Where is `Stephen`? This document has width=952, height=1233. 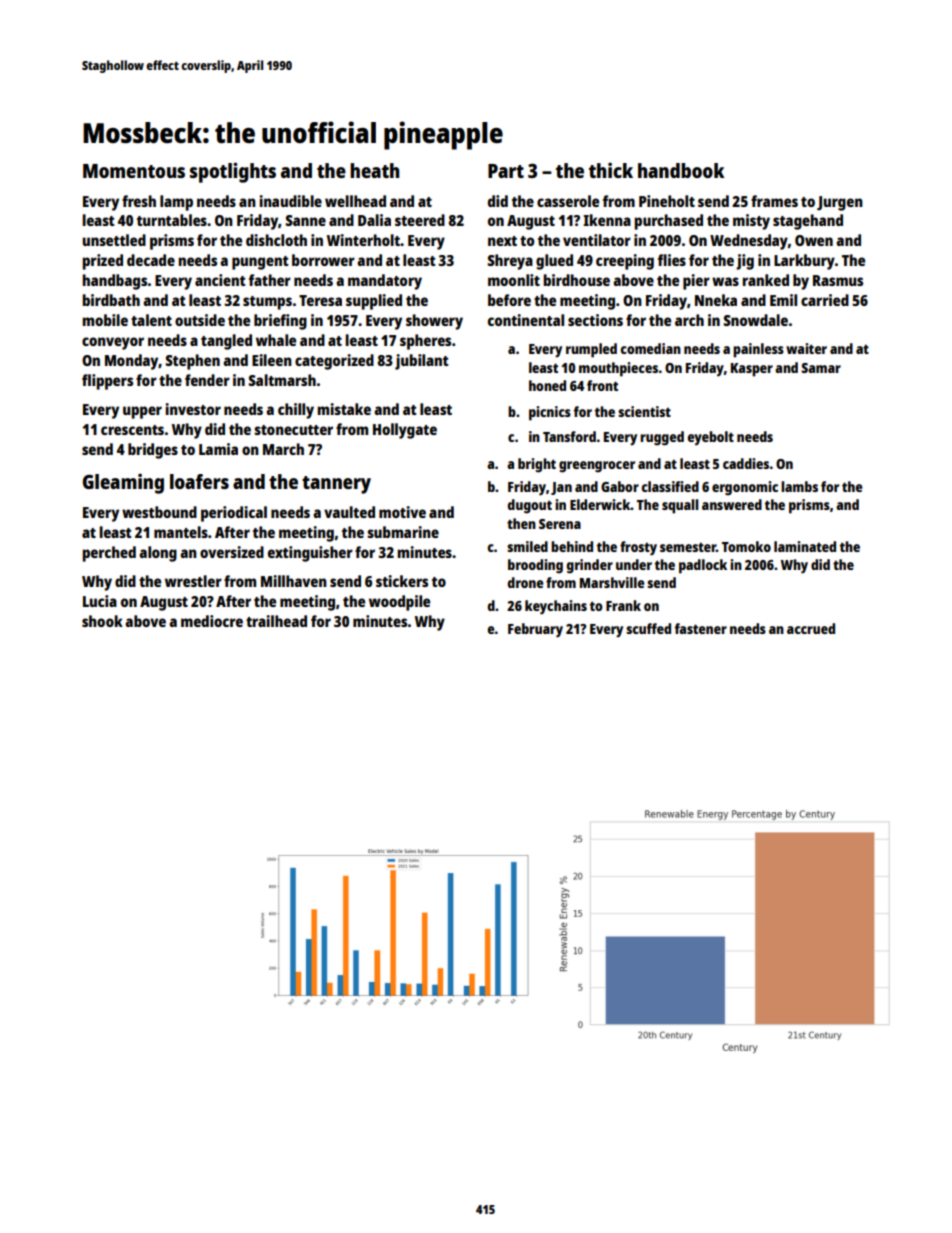 Stephen is located at coordinates (192, 362).
